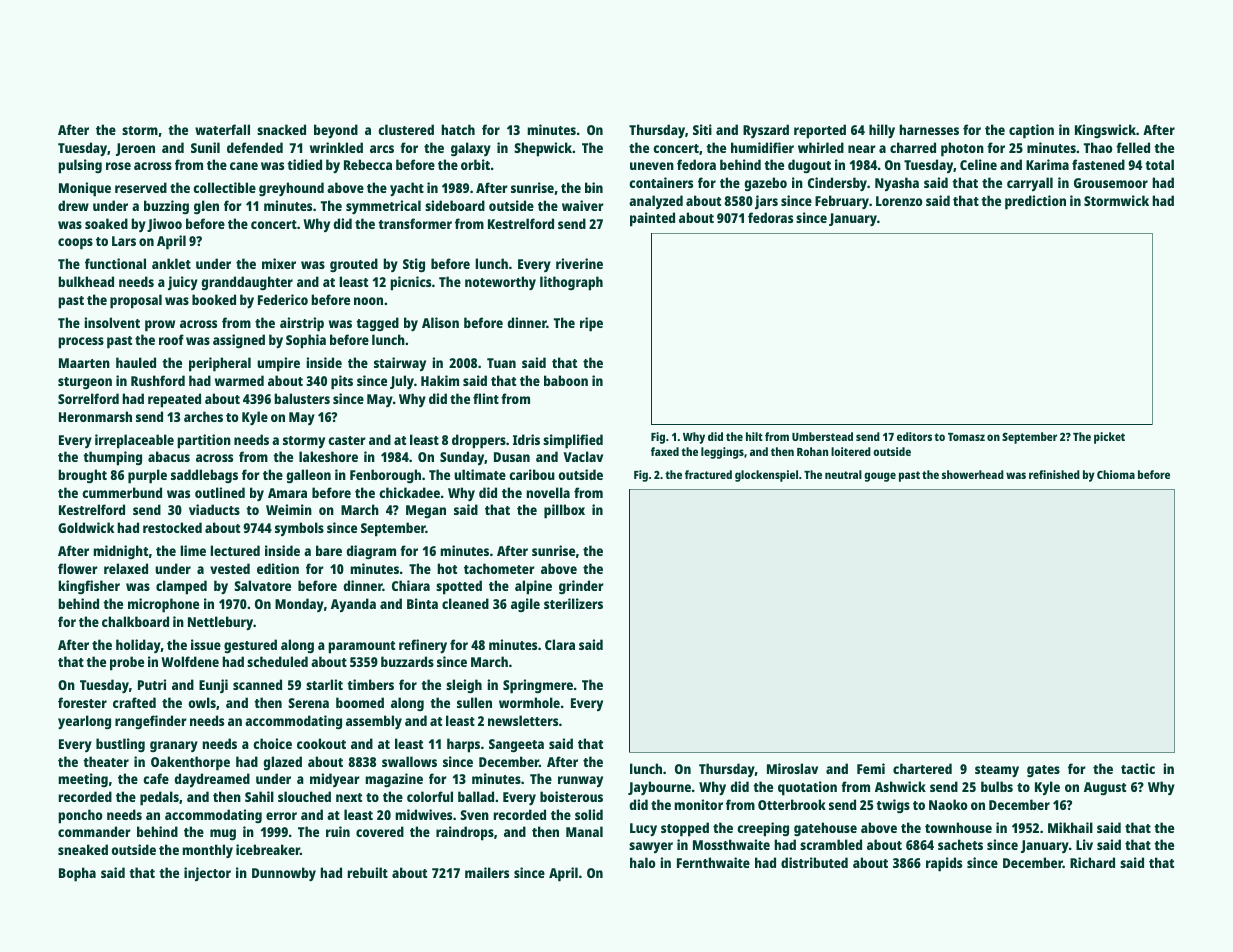 This screenshot has height=952, width=1233. I want to click on Kingswick, so click(1105, 131).
